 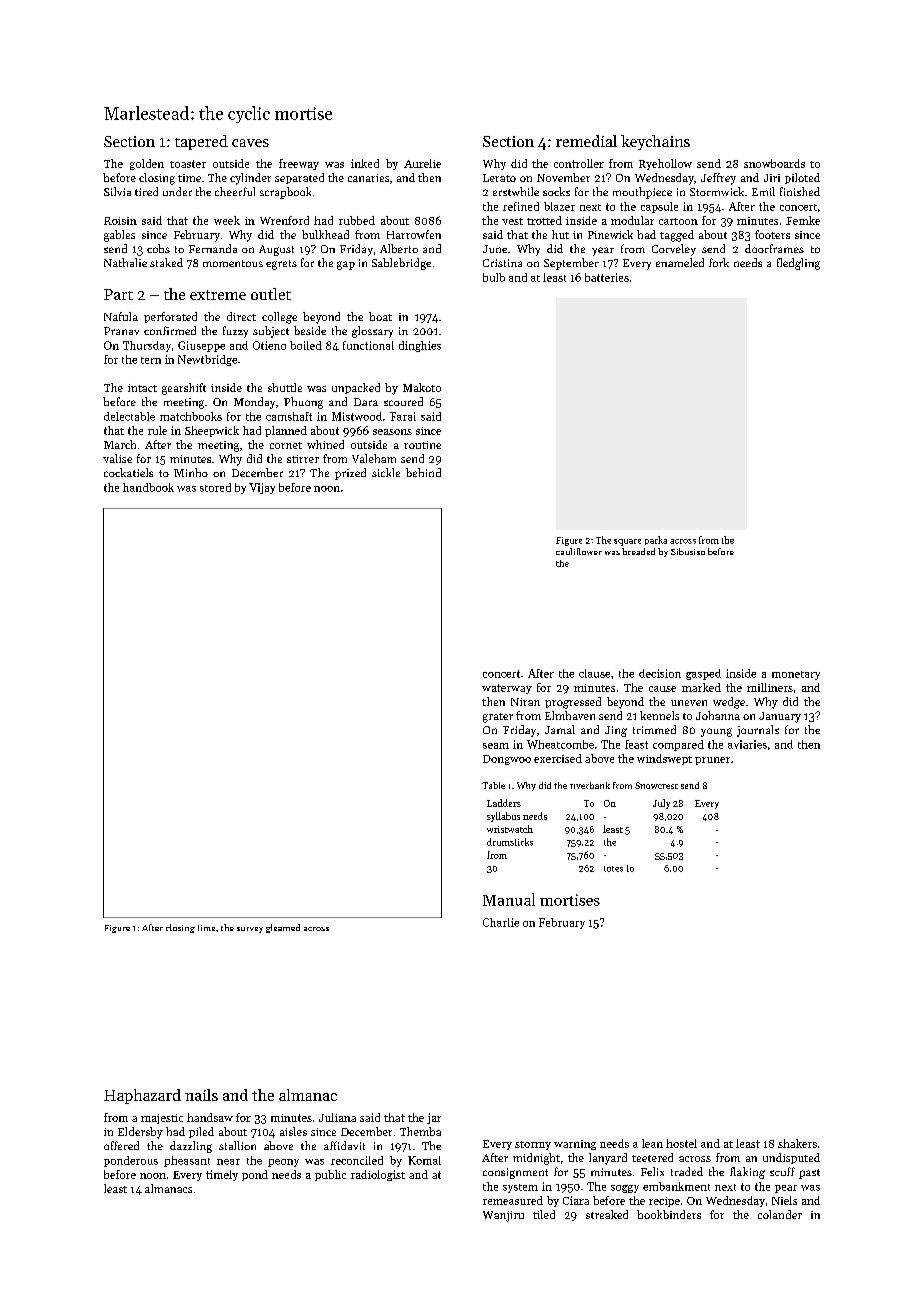 What do you see at coordinates (118, 294) in the screenshot?
I see `Part` at bounding box center [118, 294].
